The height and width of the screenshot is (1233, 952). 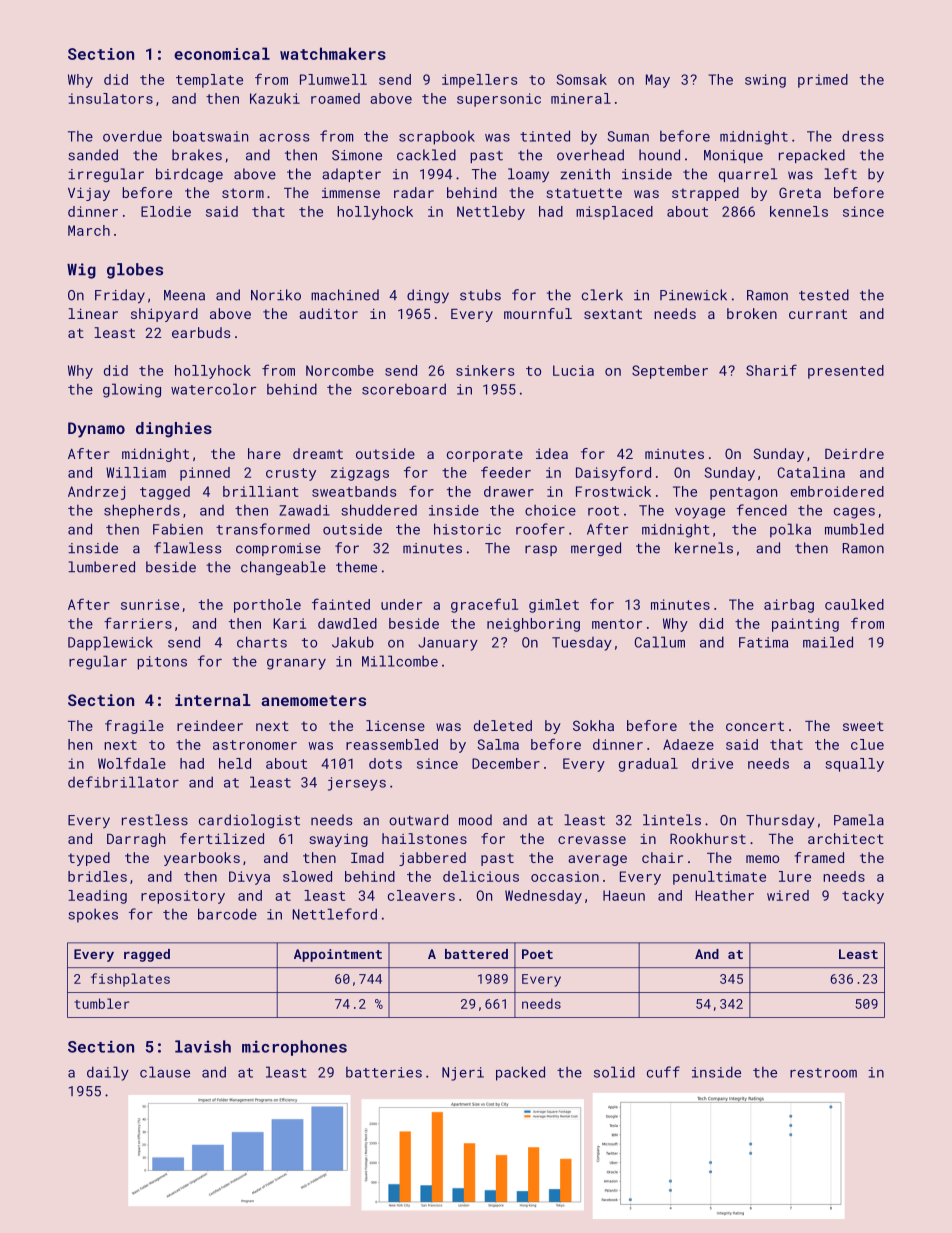 What do you see at coordinates (614, 1072) in the screenshot?
I see `solid` at bounding box center [614, 1072].
